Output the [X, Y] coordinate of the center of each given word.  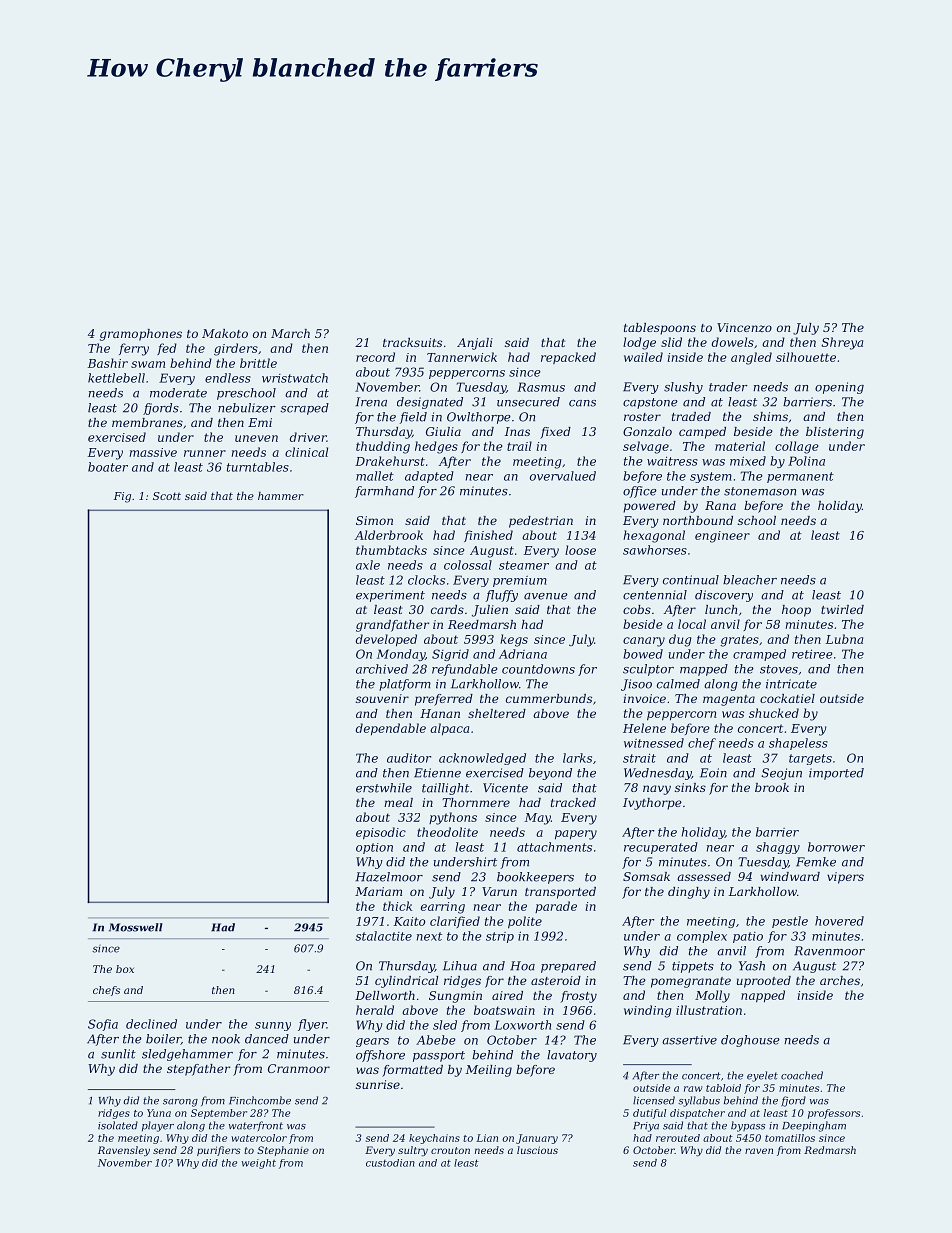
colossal [468, 565]
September [219, 1114]
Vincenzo [744, 327]
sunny [273, 1026]
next [429, 936]
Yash [752, 966]
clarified [455, 922]
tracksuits [412, 342]
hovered [839, 921]
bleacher [750, 580]
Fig [122, 497]
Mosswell [136, 927]
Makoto [225, 333]
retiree [812, 654]
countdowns [538, 669]
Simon [374, 520]
